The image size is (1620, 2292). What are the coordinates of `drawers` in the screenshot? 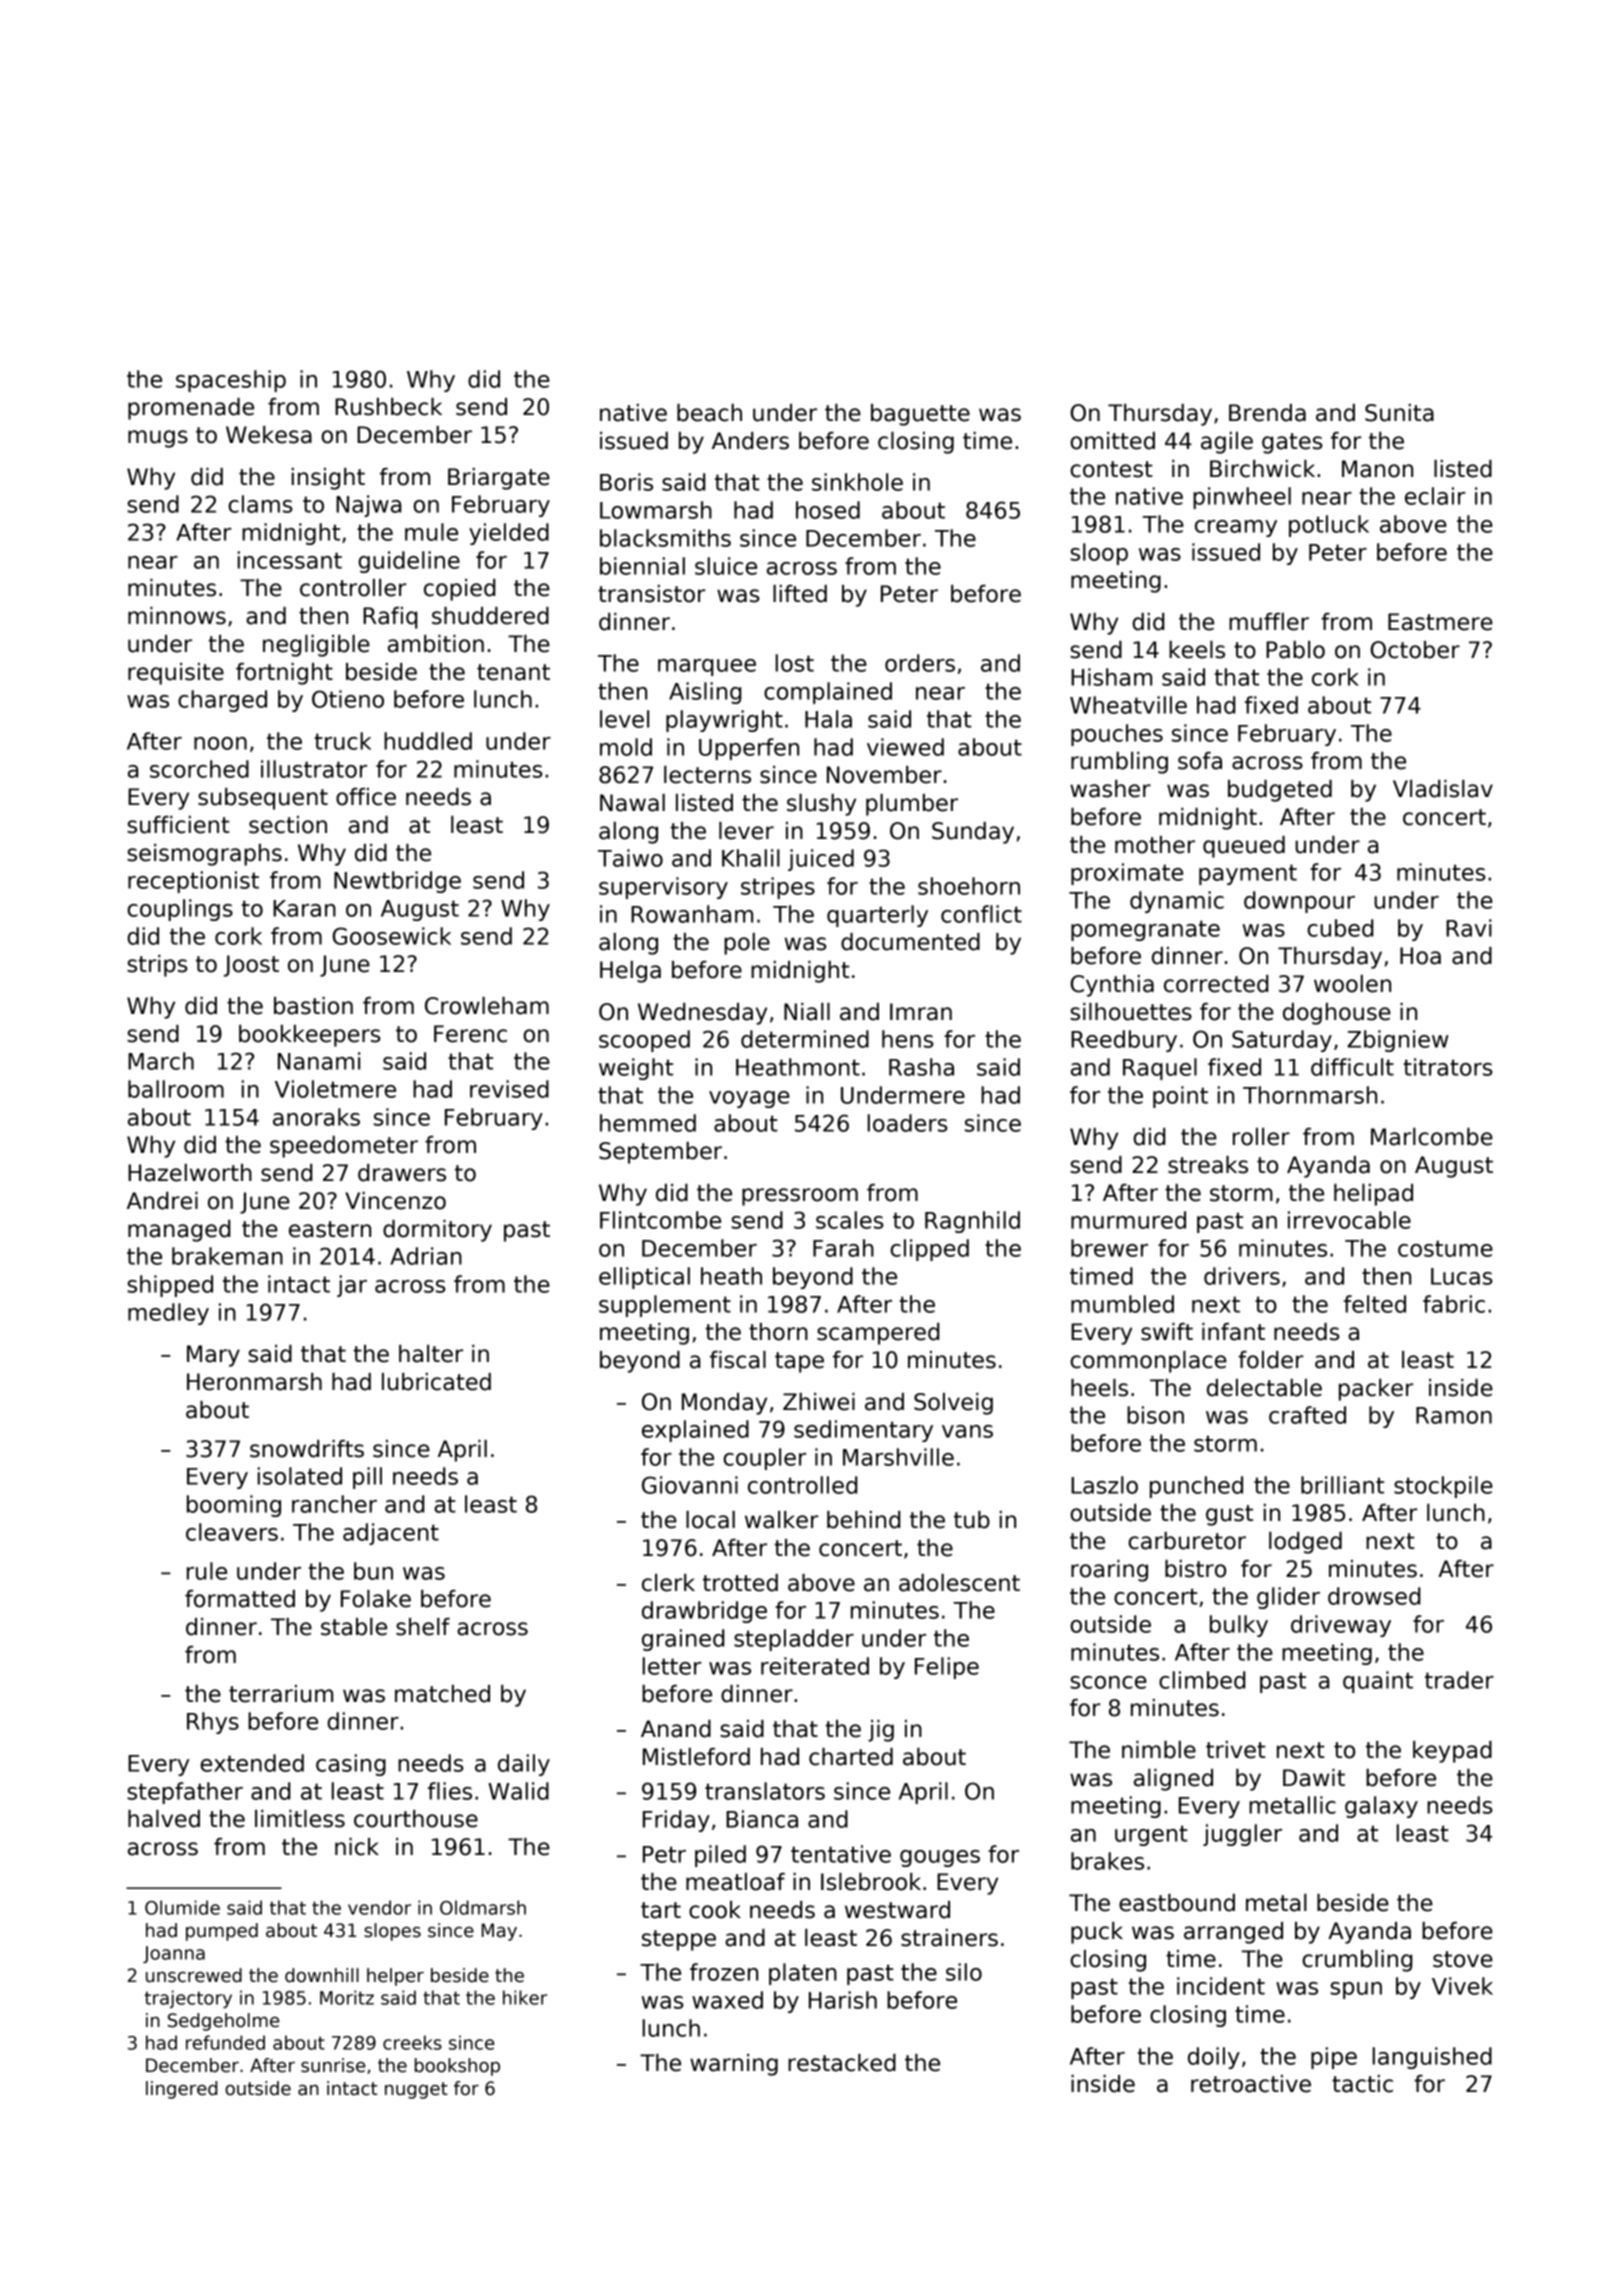 It's located at (402, 1173).
